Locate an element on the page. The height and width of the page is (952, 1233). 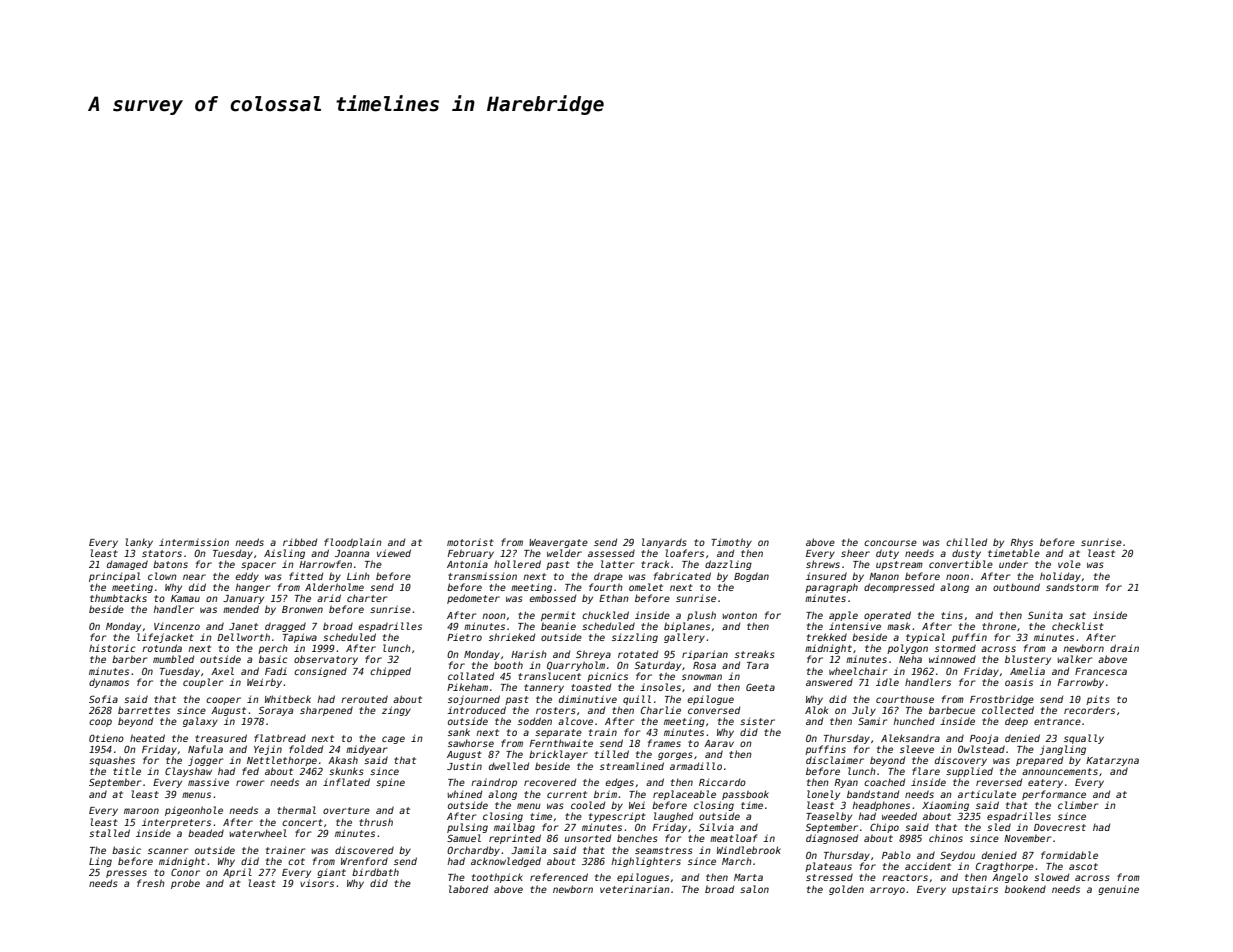
Weavergate is located at coordinates (558, 543).
